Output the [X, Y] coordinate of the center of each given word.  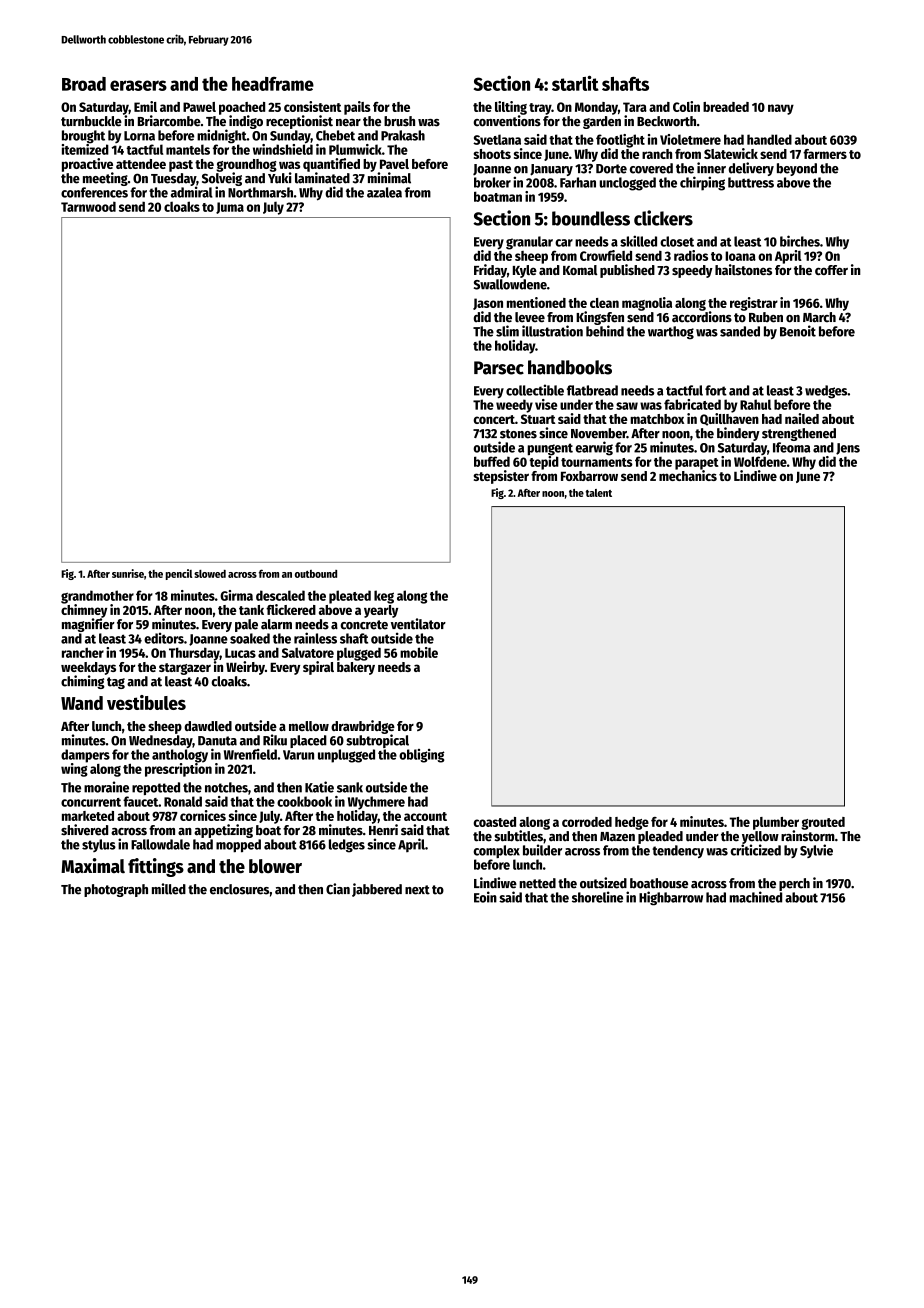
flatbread [592, 390]
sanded [740, 331]
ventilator [418, 624]
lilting [511, 108]
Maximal [93, 865]
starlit [575, 83]
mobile [419, 652]
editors [164, 638]
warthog [671, 332]
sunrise [128, 573]
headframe [273, 84]
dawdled [208, 726]
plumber [776, 823]
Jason [488, 304]
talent [599, 493]
